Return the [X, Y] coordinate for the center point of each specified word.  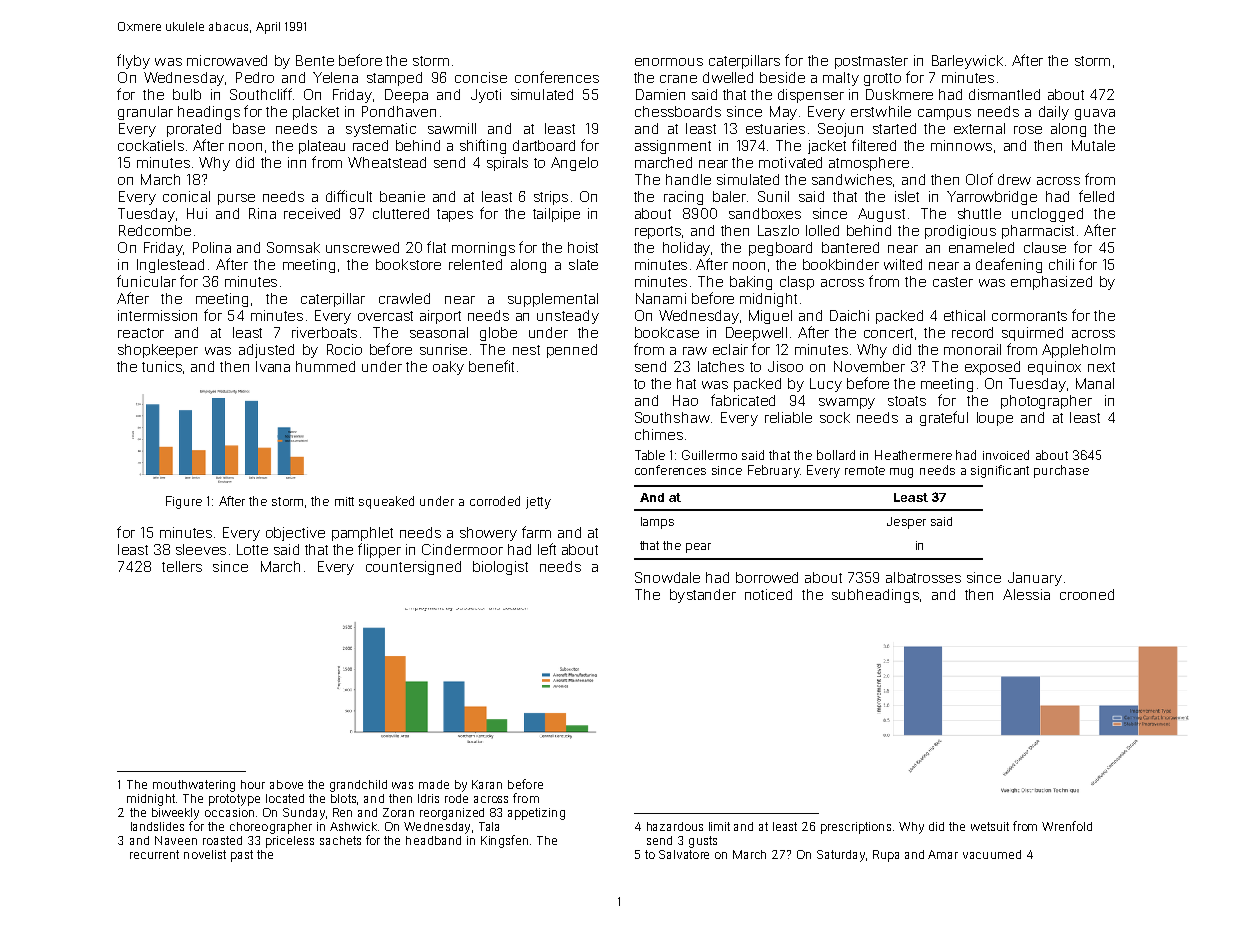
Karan [487, 784]
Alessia [1026, 594]
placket [316, 113]
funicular [146, 281]
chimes [659, 434]
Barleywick [967, 62]
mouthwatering [194, 786]
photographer [1046, 402]
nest [526, 350]
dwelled [728, 77]
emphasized [1051, 283]
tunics [162, 366]
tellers [182, 566]
